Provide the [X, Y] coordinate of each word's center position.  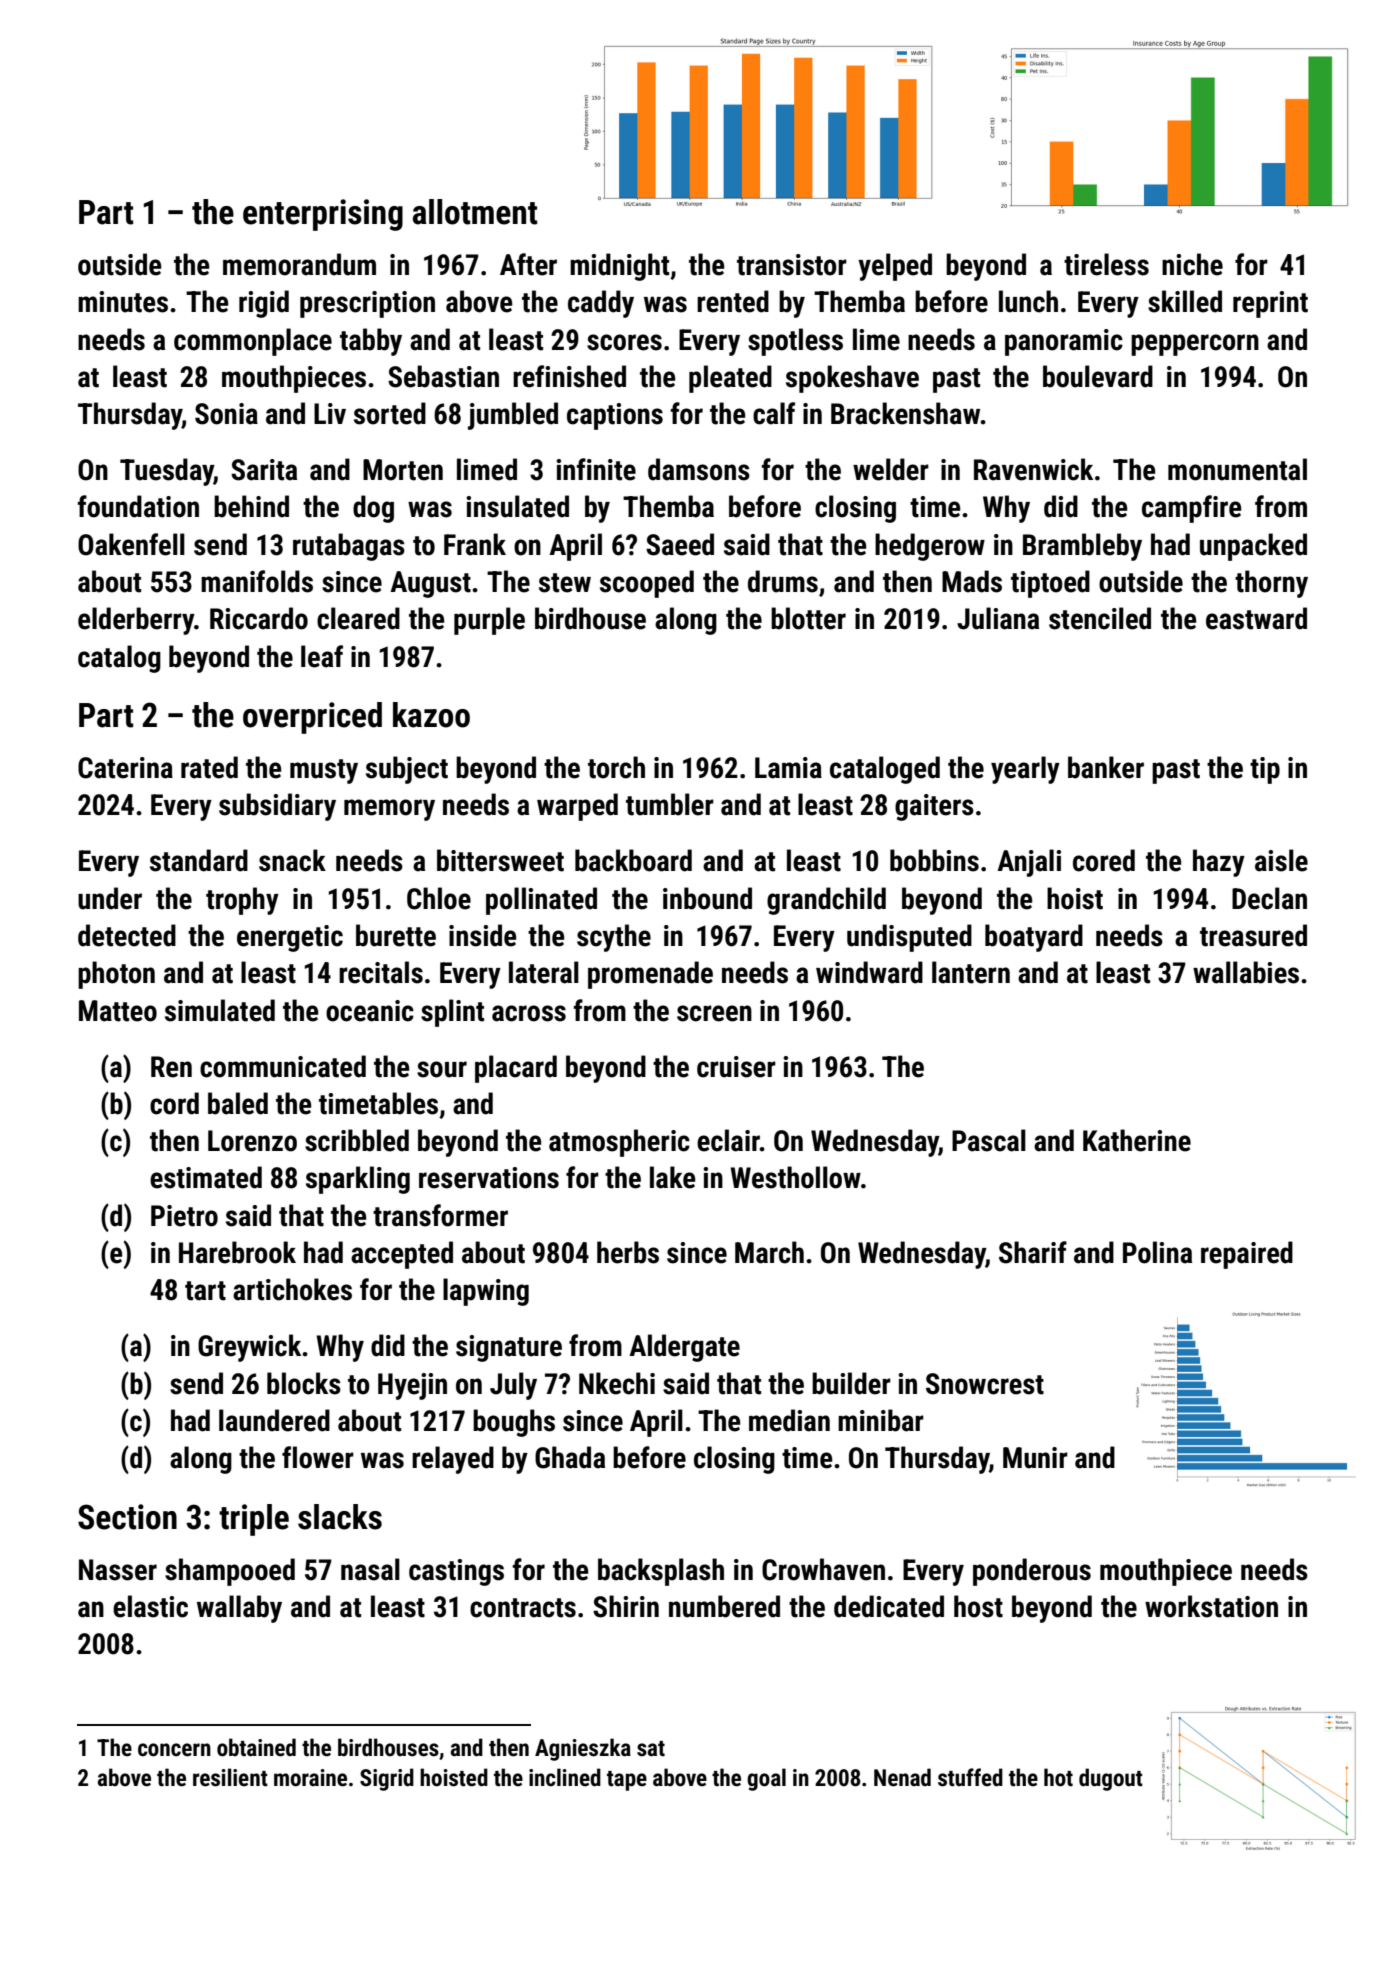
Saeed [680, 544]
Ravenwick [1033, 469]
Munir [1035, 1458]
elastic [150, 1606]
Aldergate [684, 1348]
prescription [367, 304]
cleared [358, 618]
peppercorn [1195, 345]
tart [205, 1291]
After [528, 264]
